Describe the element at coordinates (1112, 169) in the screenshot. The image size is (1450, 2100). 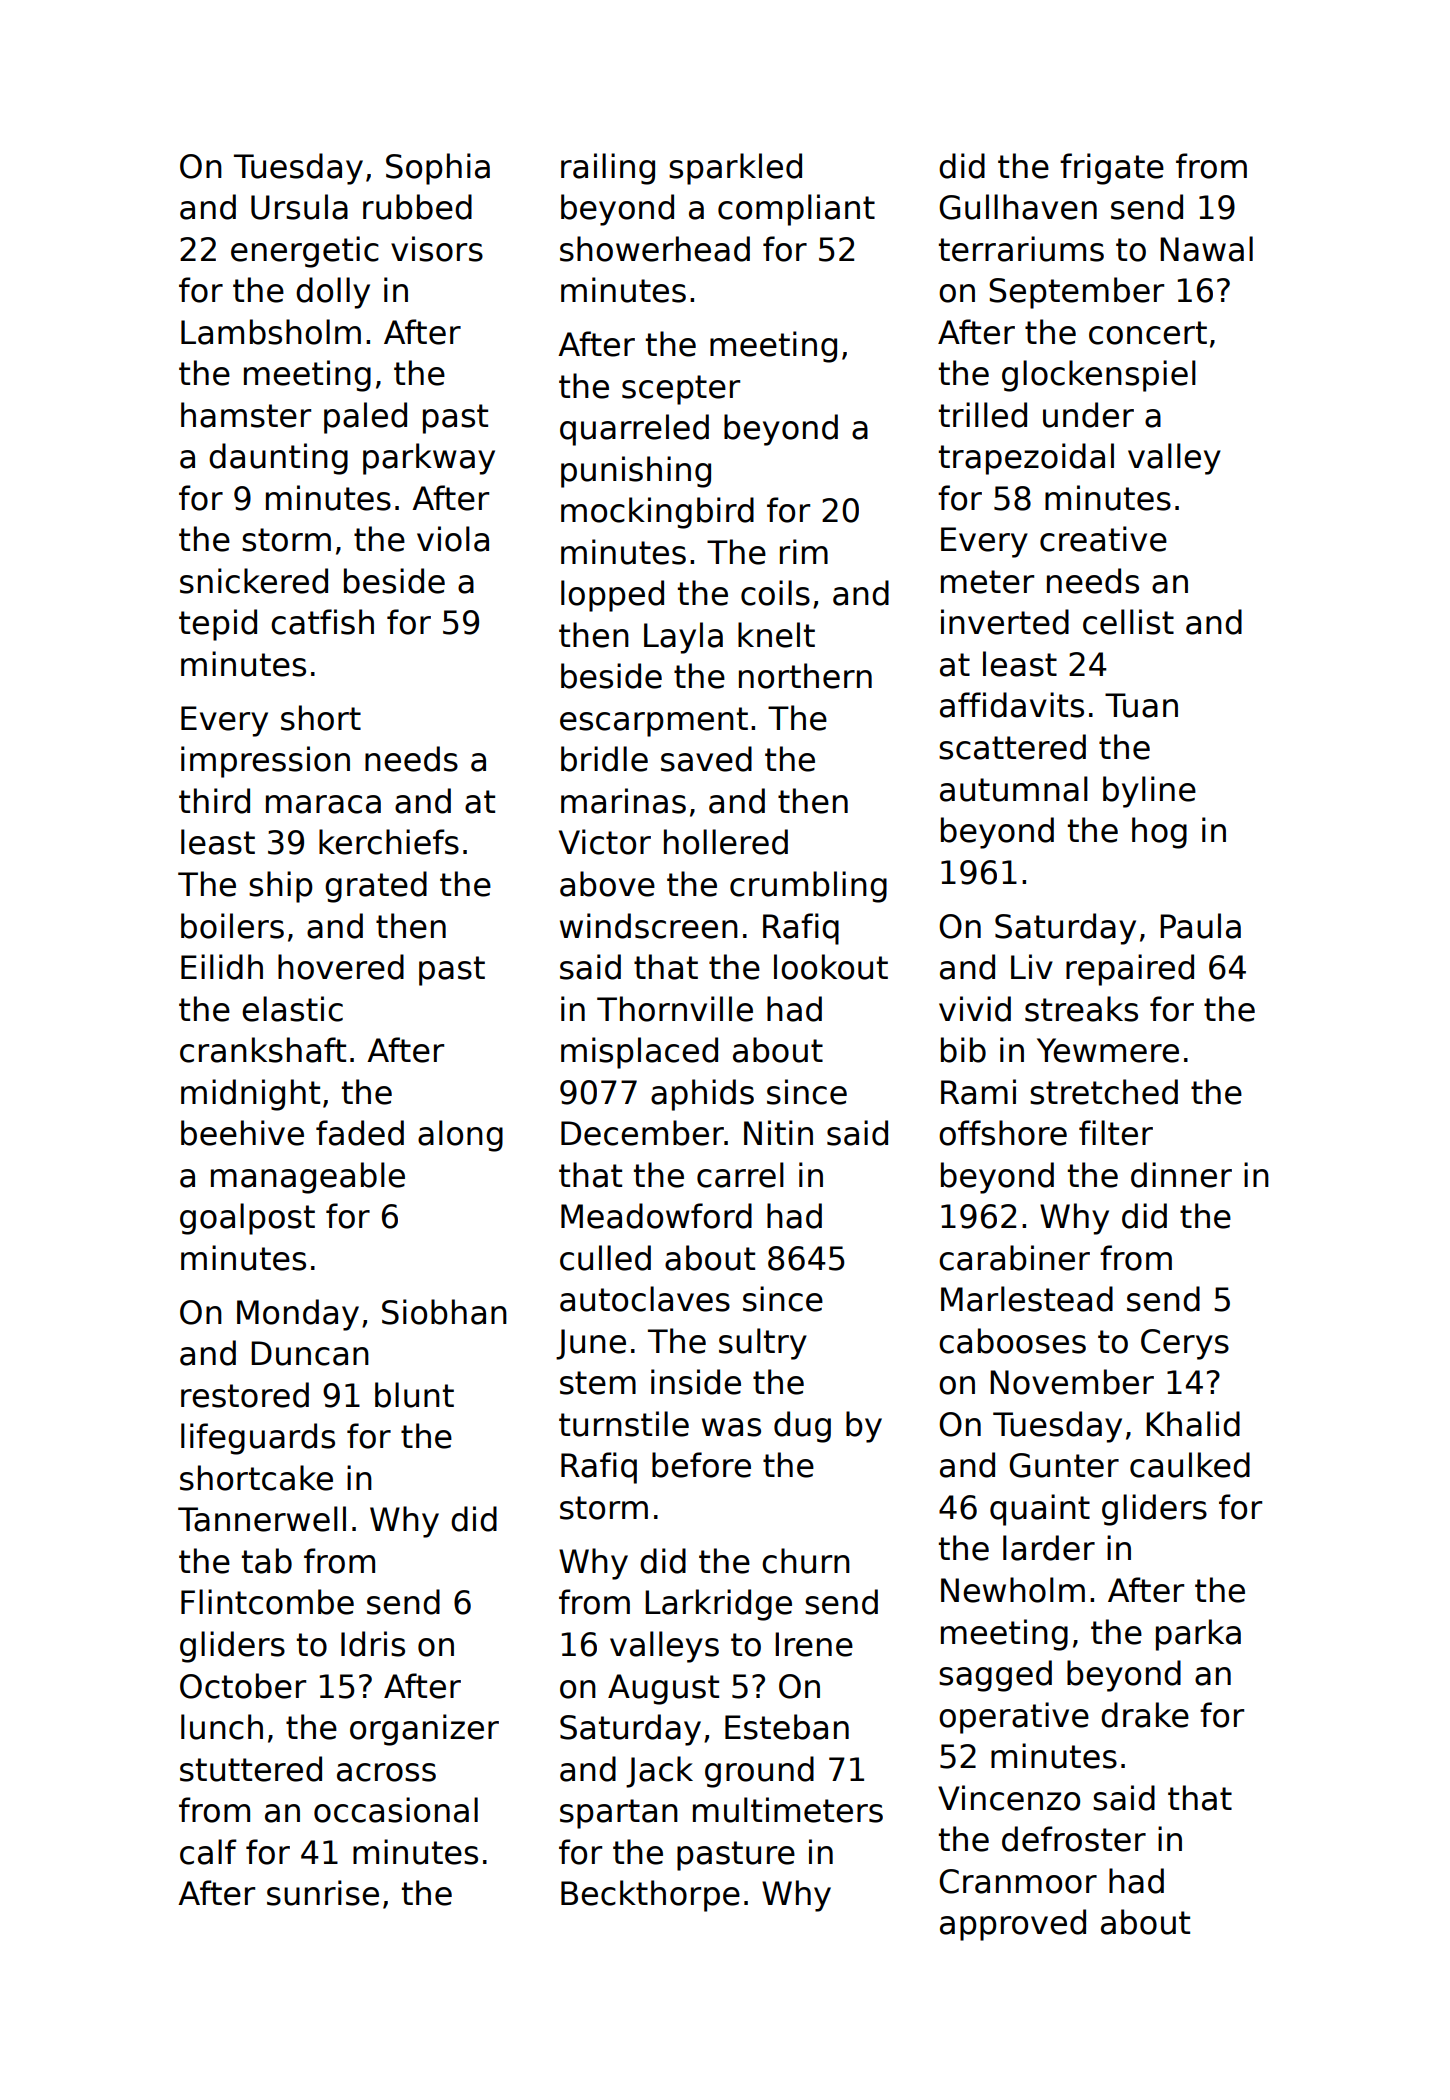
I see `frigate` at that location.
